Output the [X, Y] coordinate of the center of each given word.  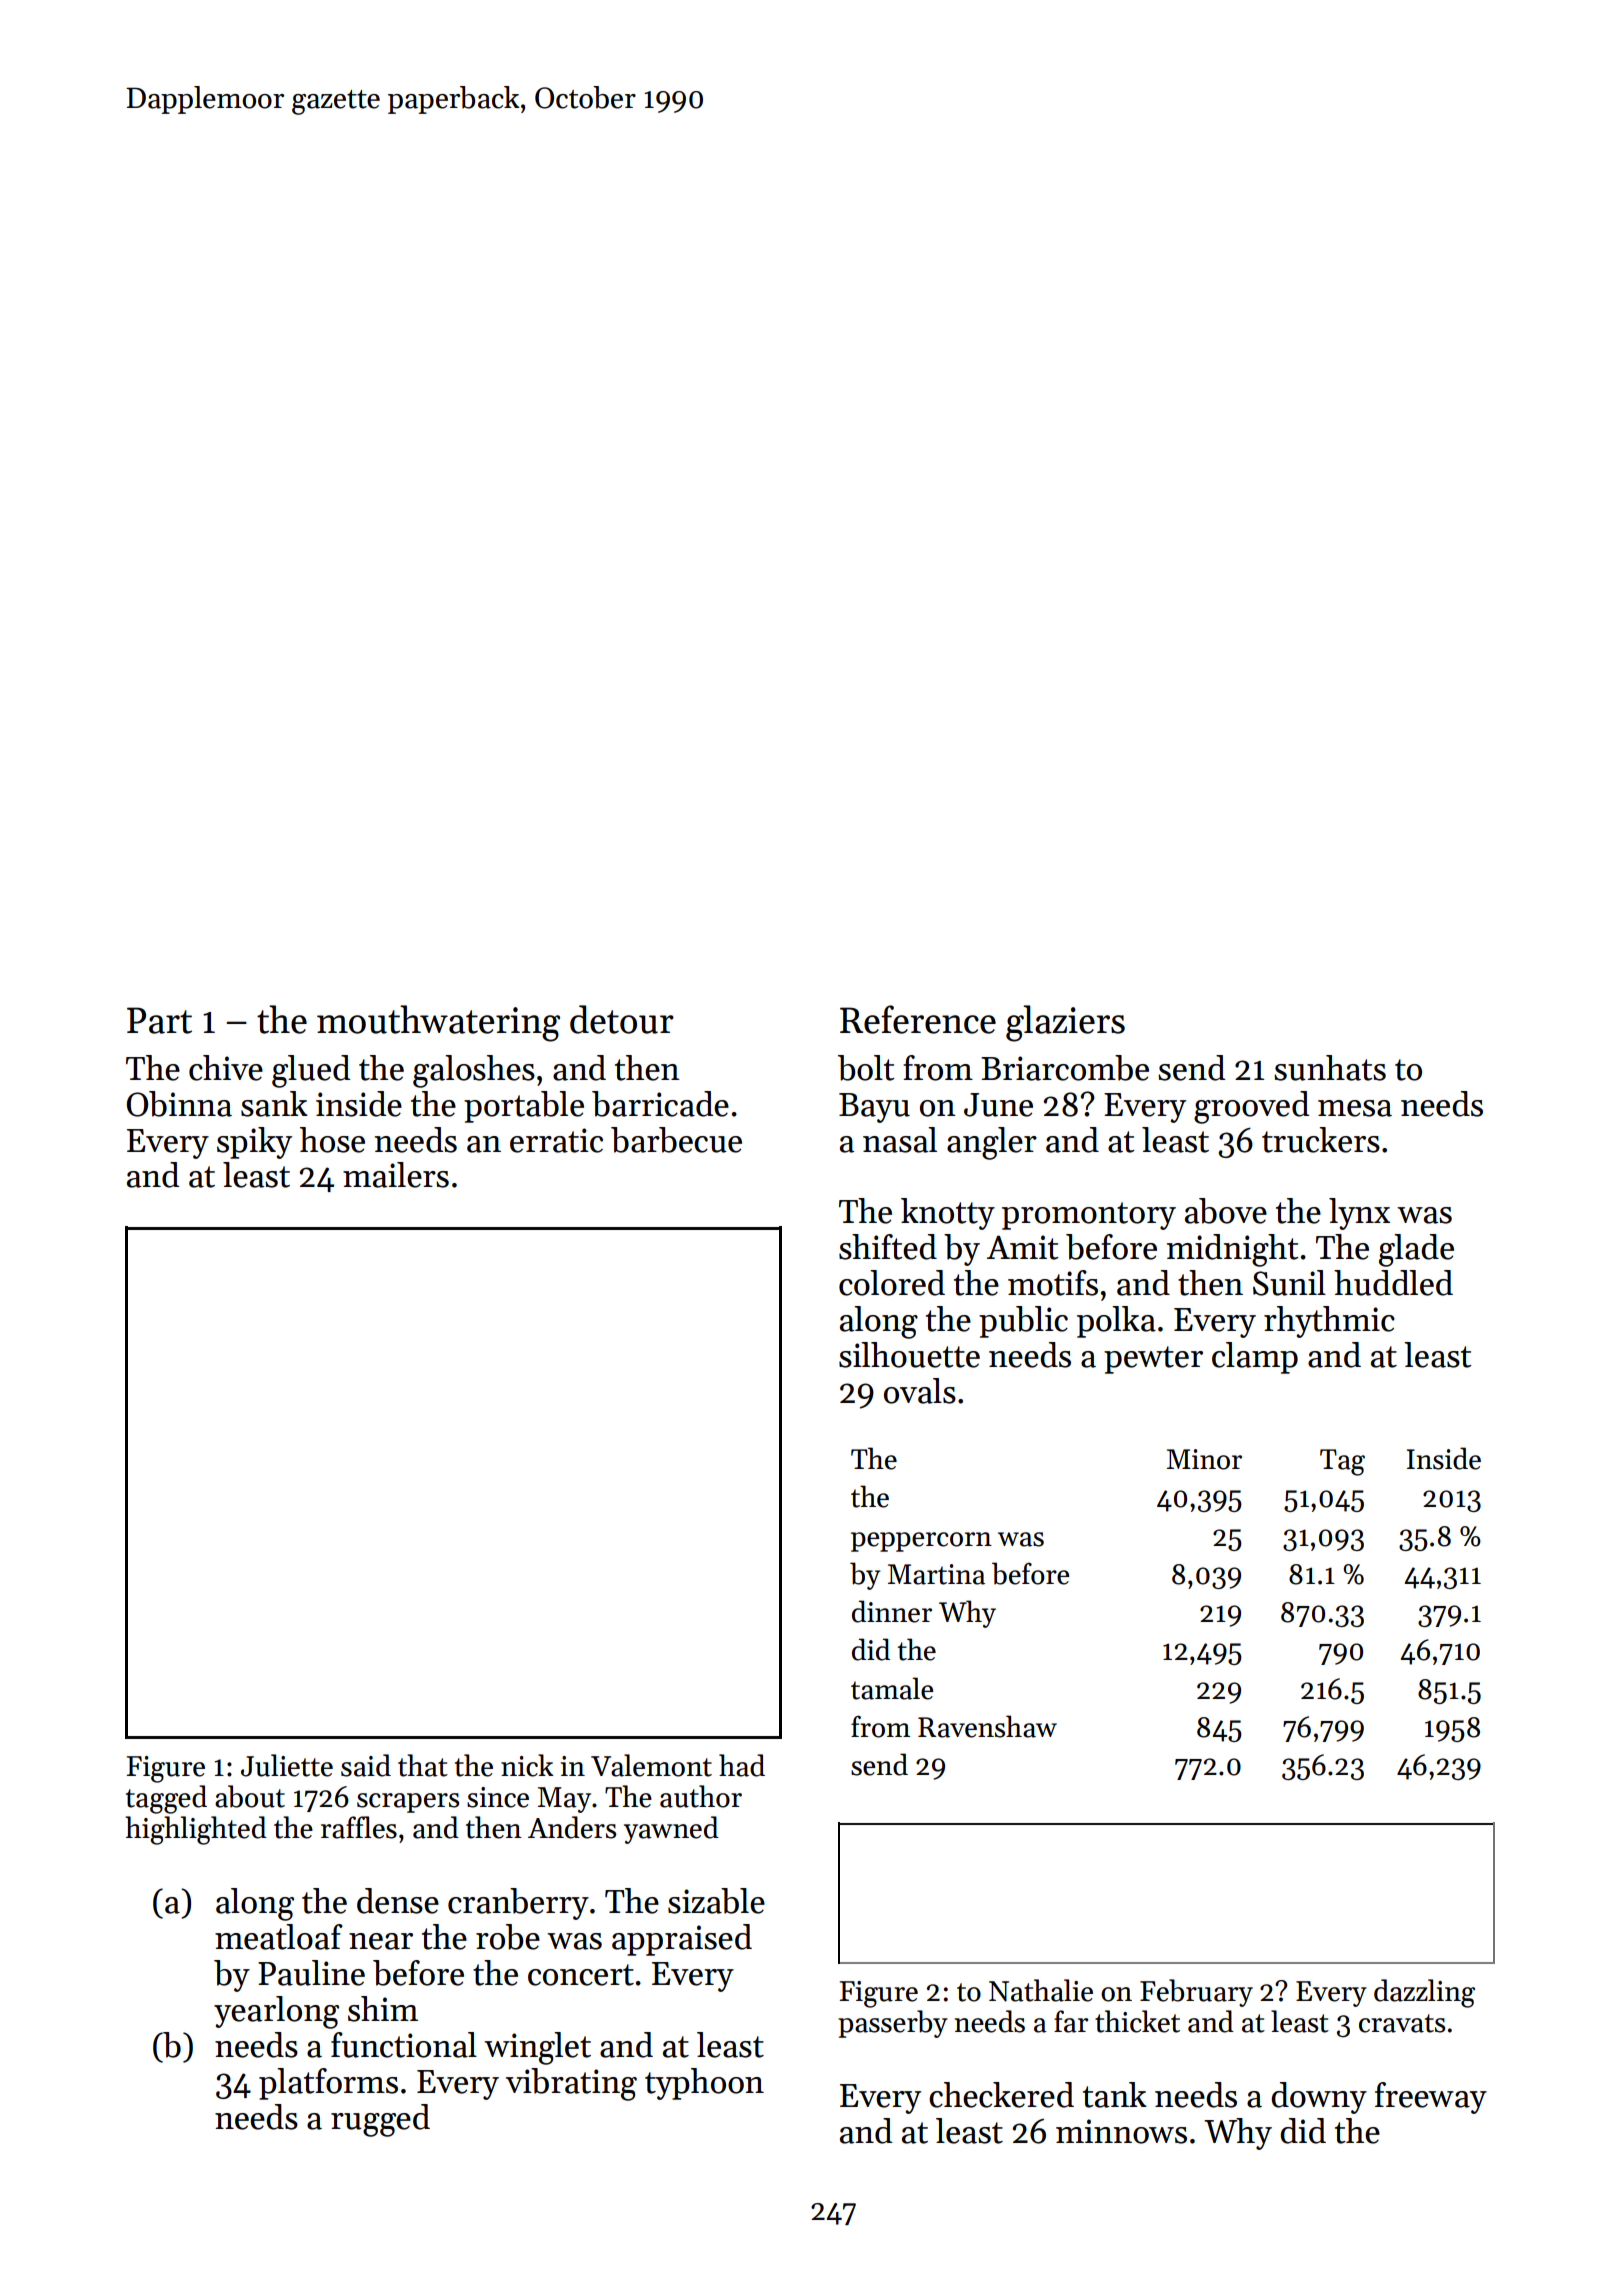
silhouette [909, 1355]
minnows [1121, 2131]
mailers [396, 1175]
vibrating [571, 2084]
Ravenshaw [987, 1726]
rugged [380, 2120]
